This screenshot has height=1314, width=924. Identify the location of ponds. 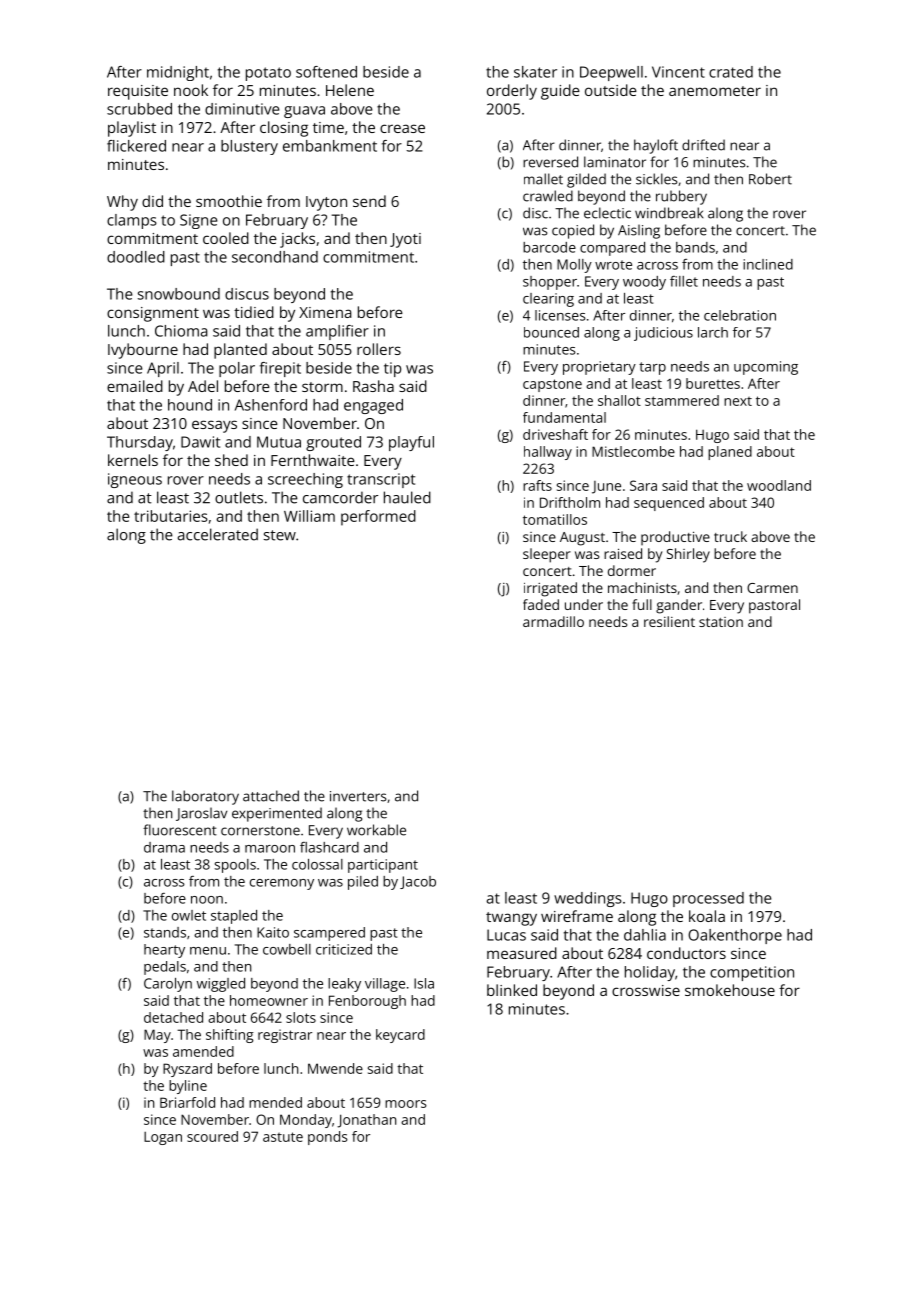
(328, 1138).
